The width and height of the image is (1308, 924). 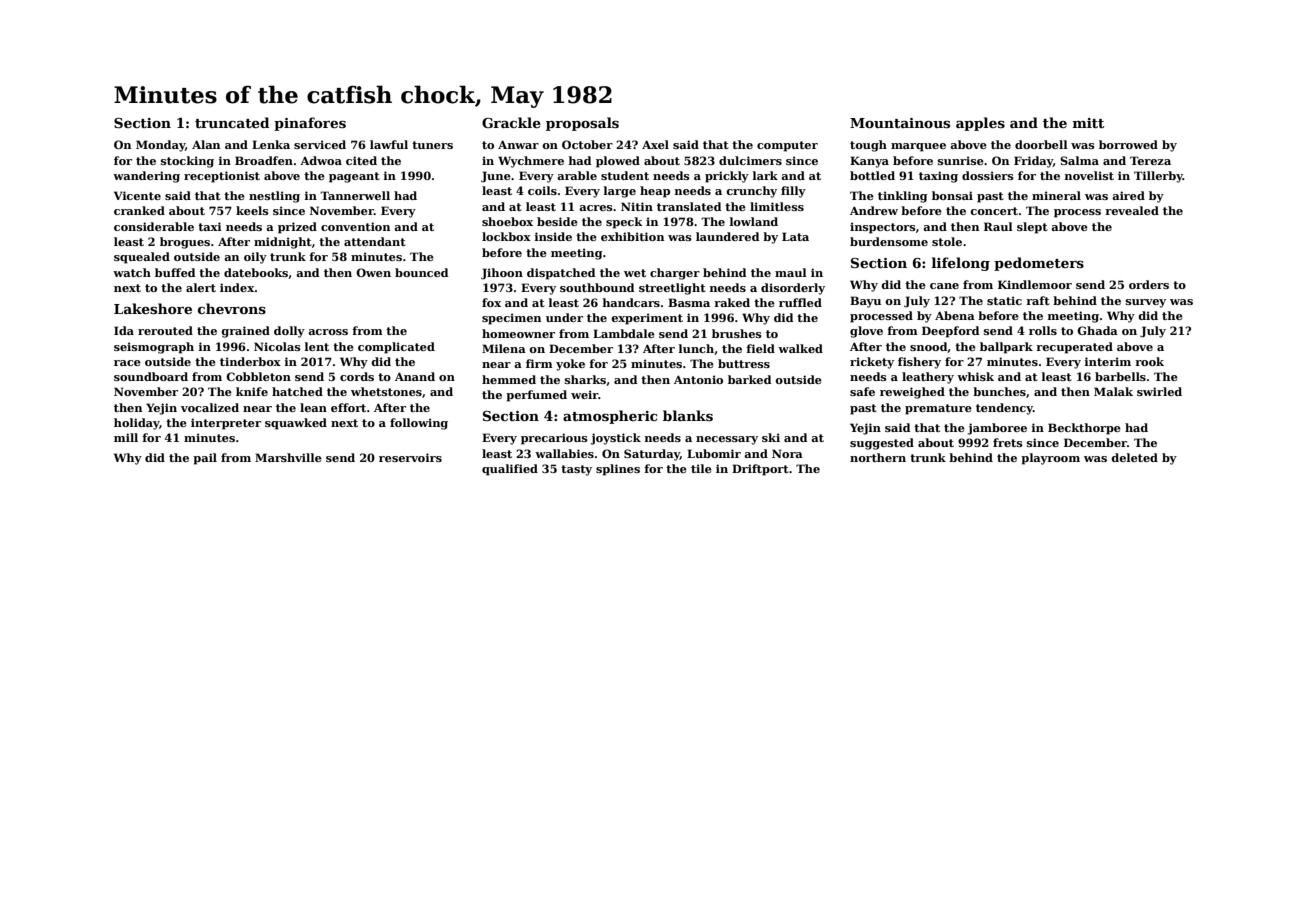 What do you see at coordinates (510, 470) in the image?
I see `qualified` at bounding box center [510, 470].
